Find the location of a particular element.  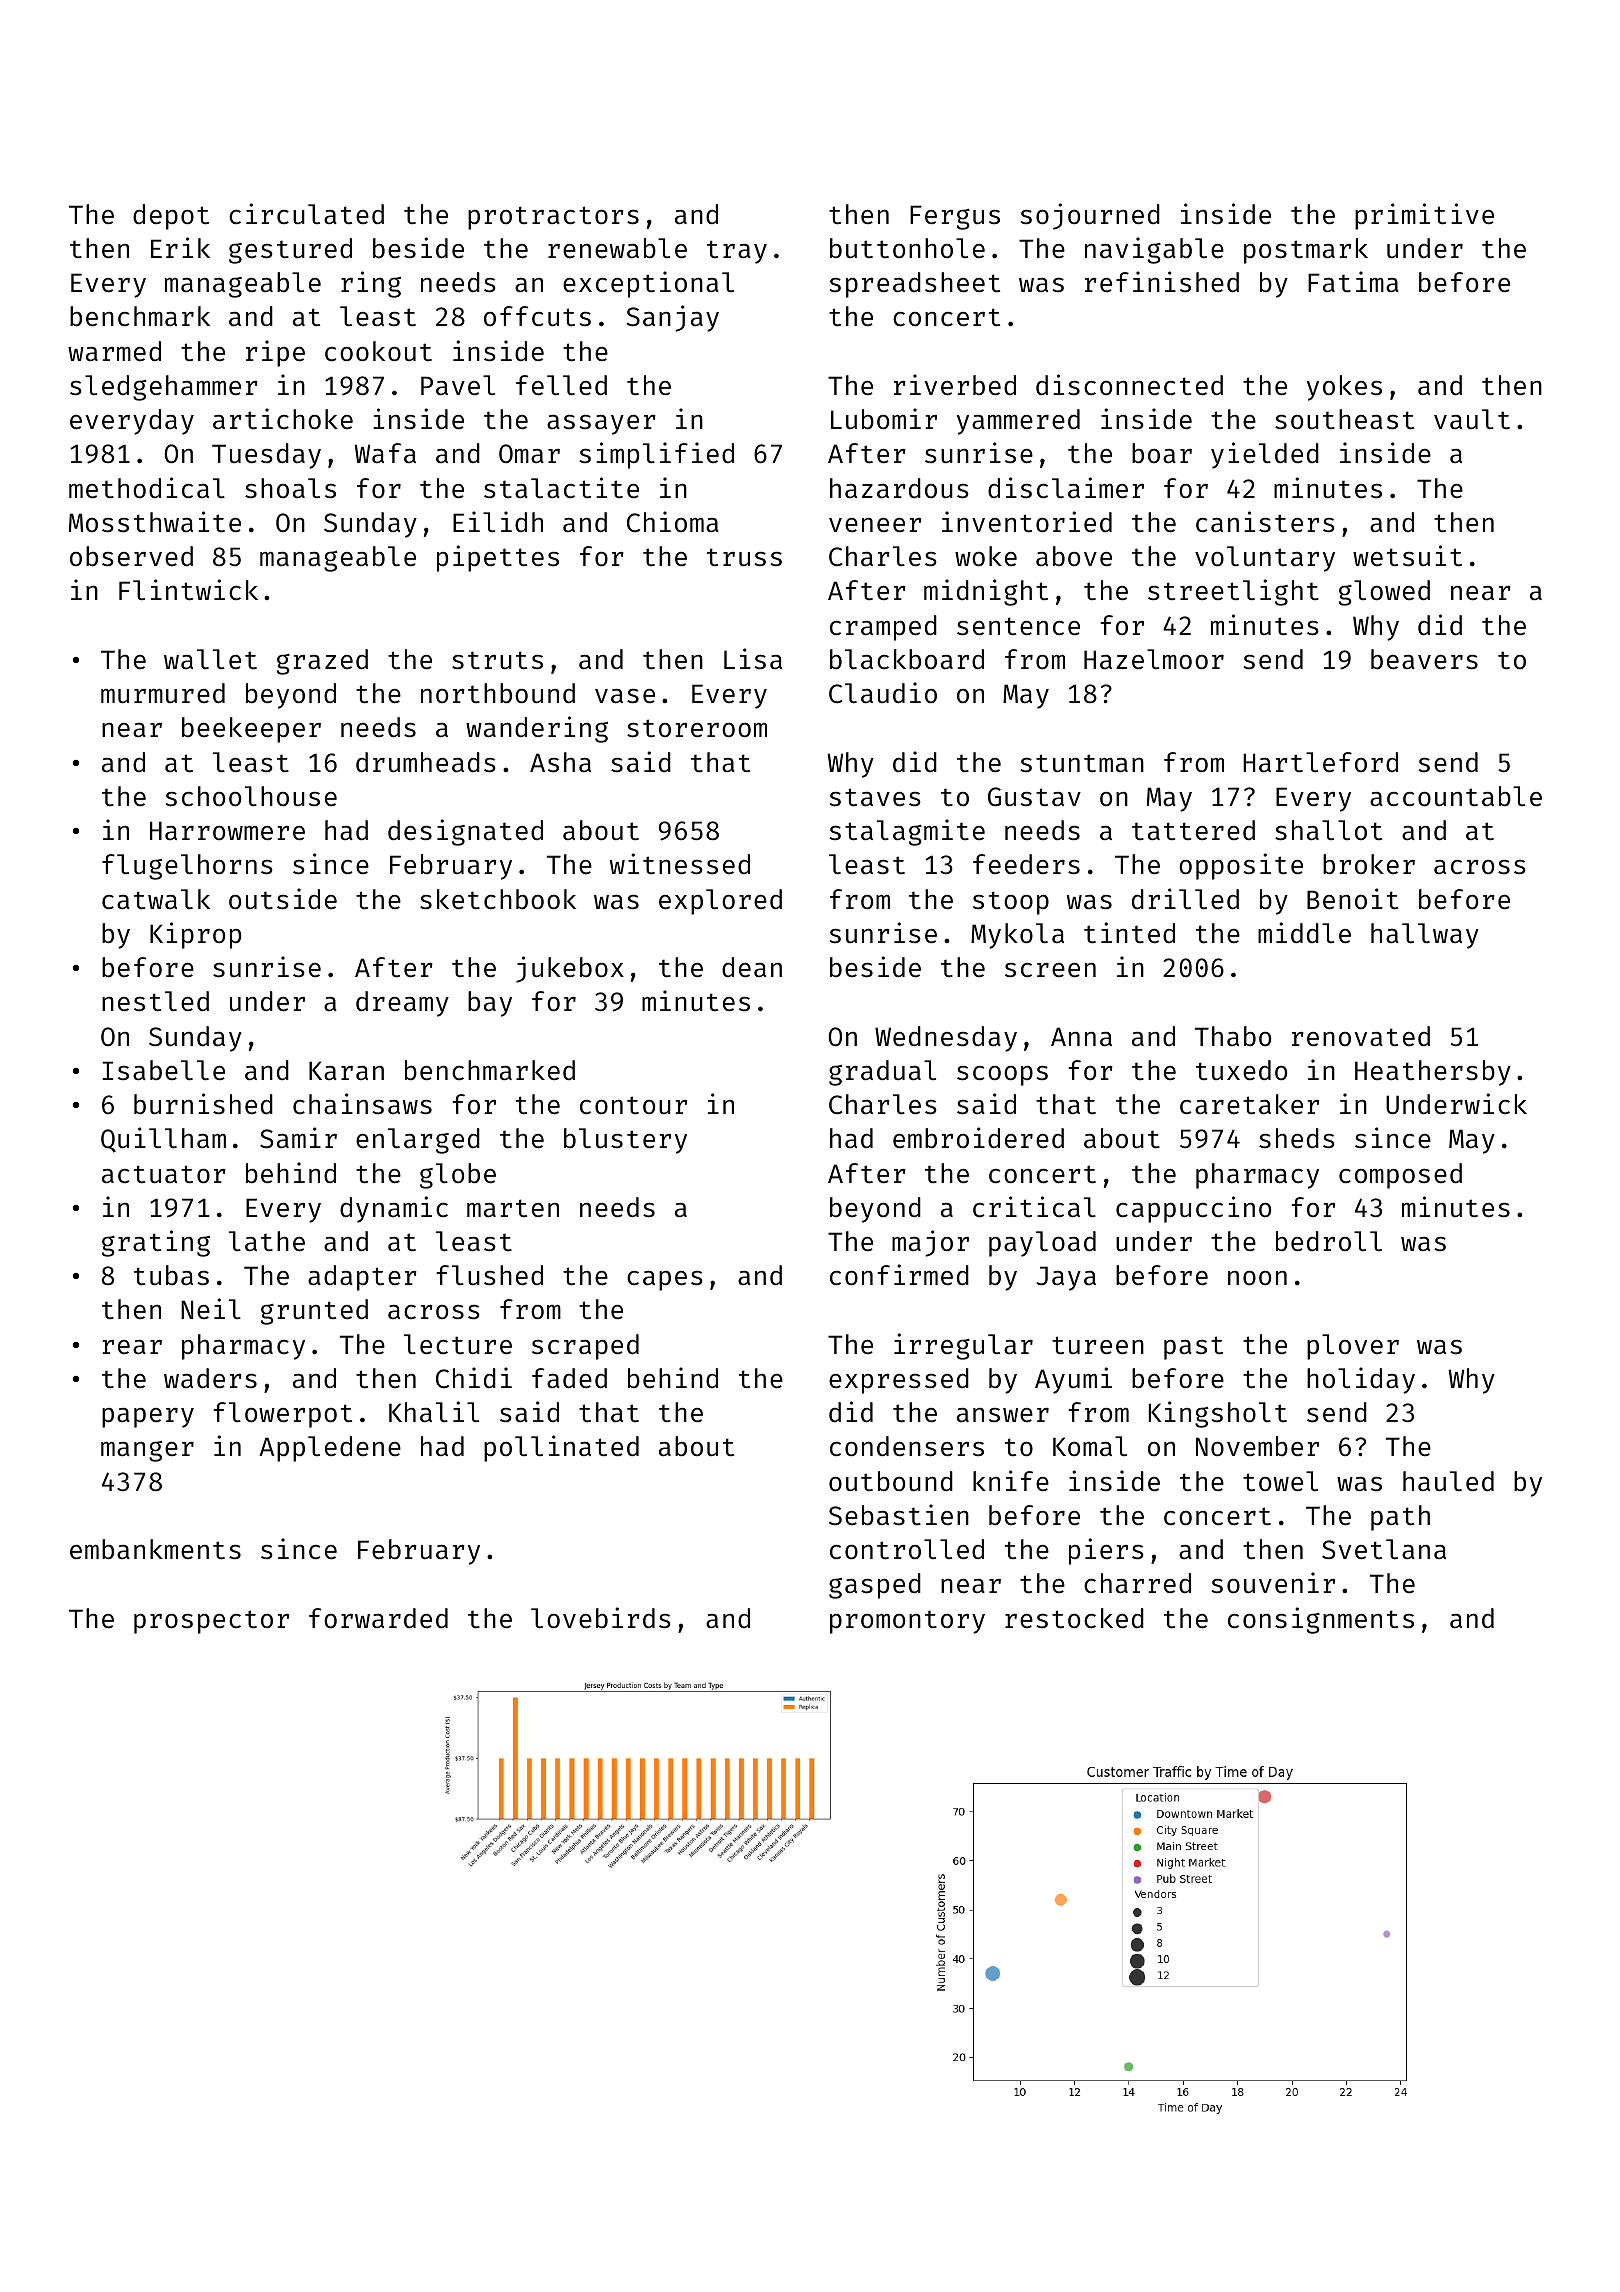

Kiprop is located at coordinates (195, 935).
